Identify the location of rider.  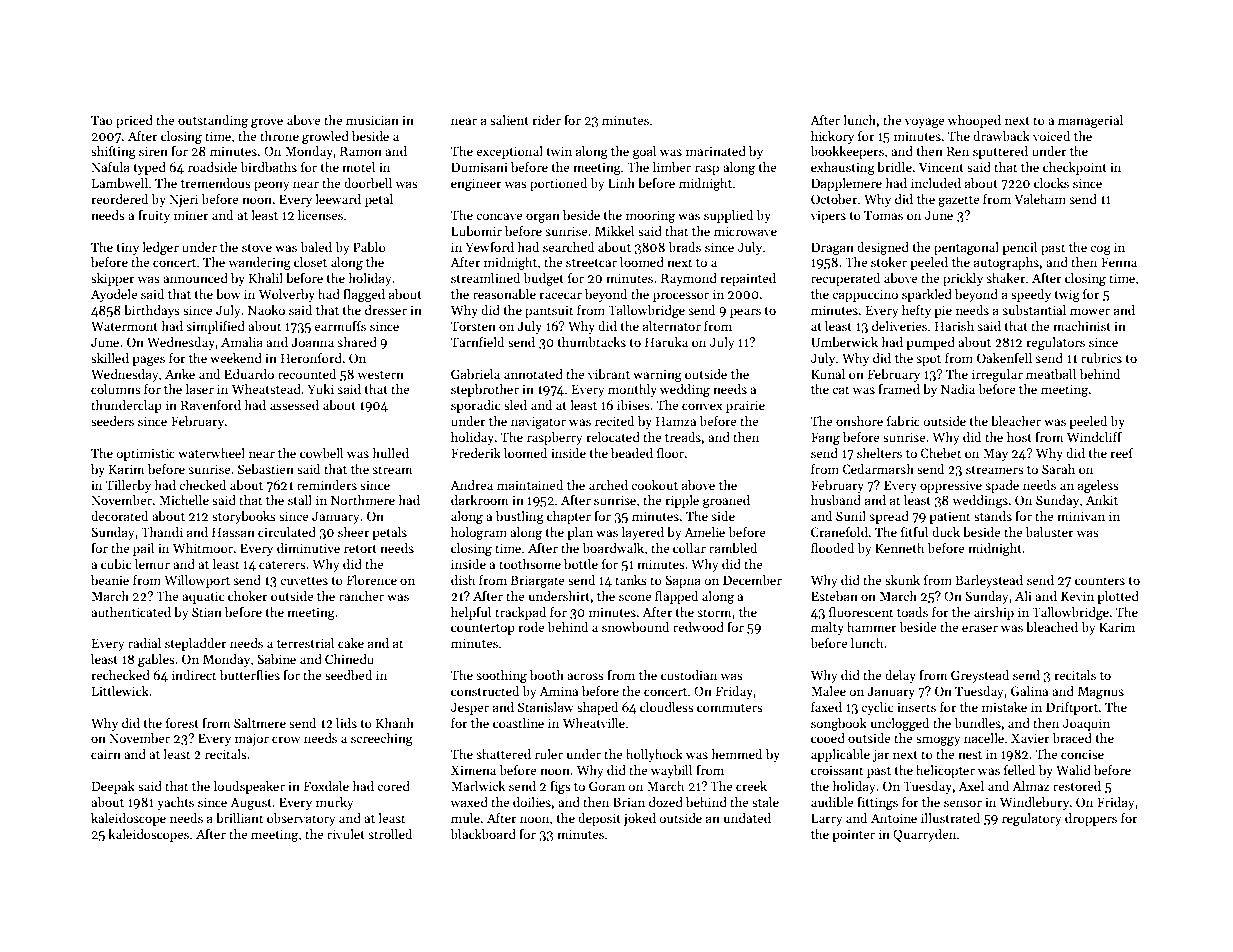
(546, 120).
